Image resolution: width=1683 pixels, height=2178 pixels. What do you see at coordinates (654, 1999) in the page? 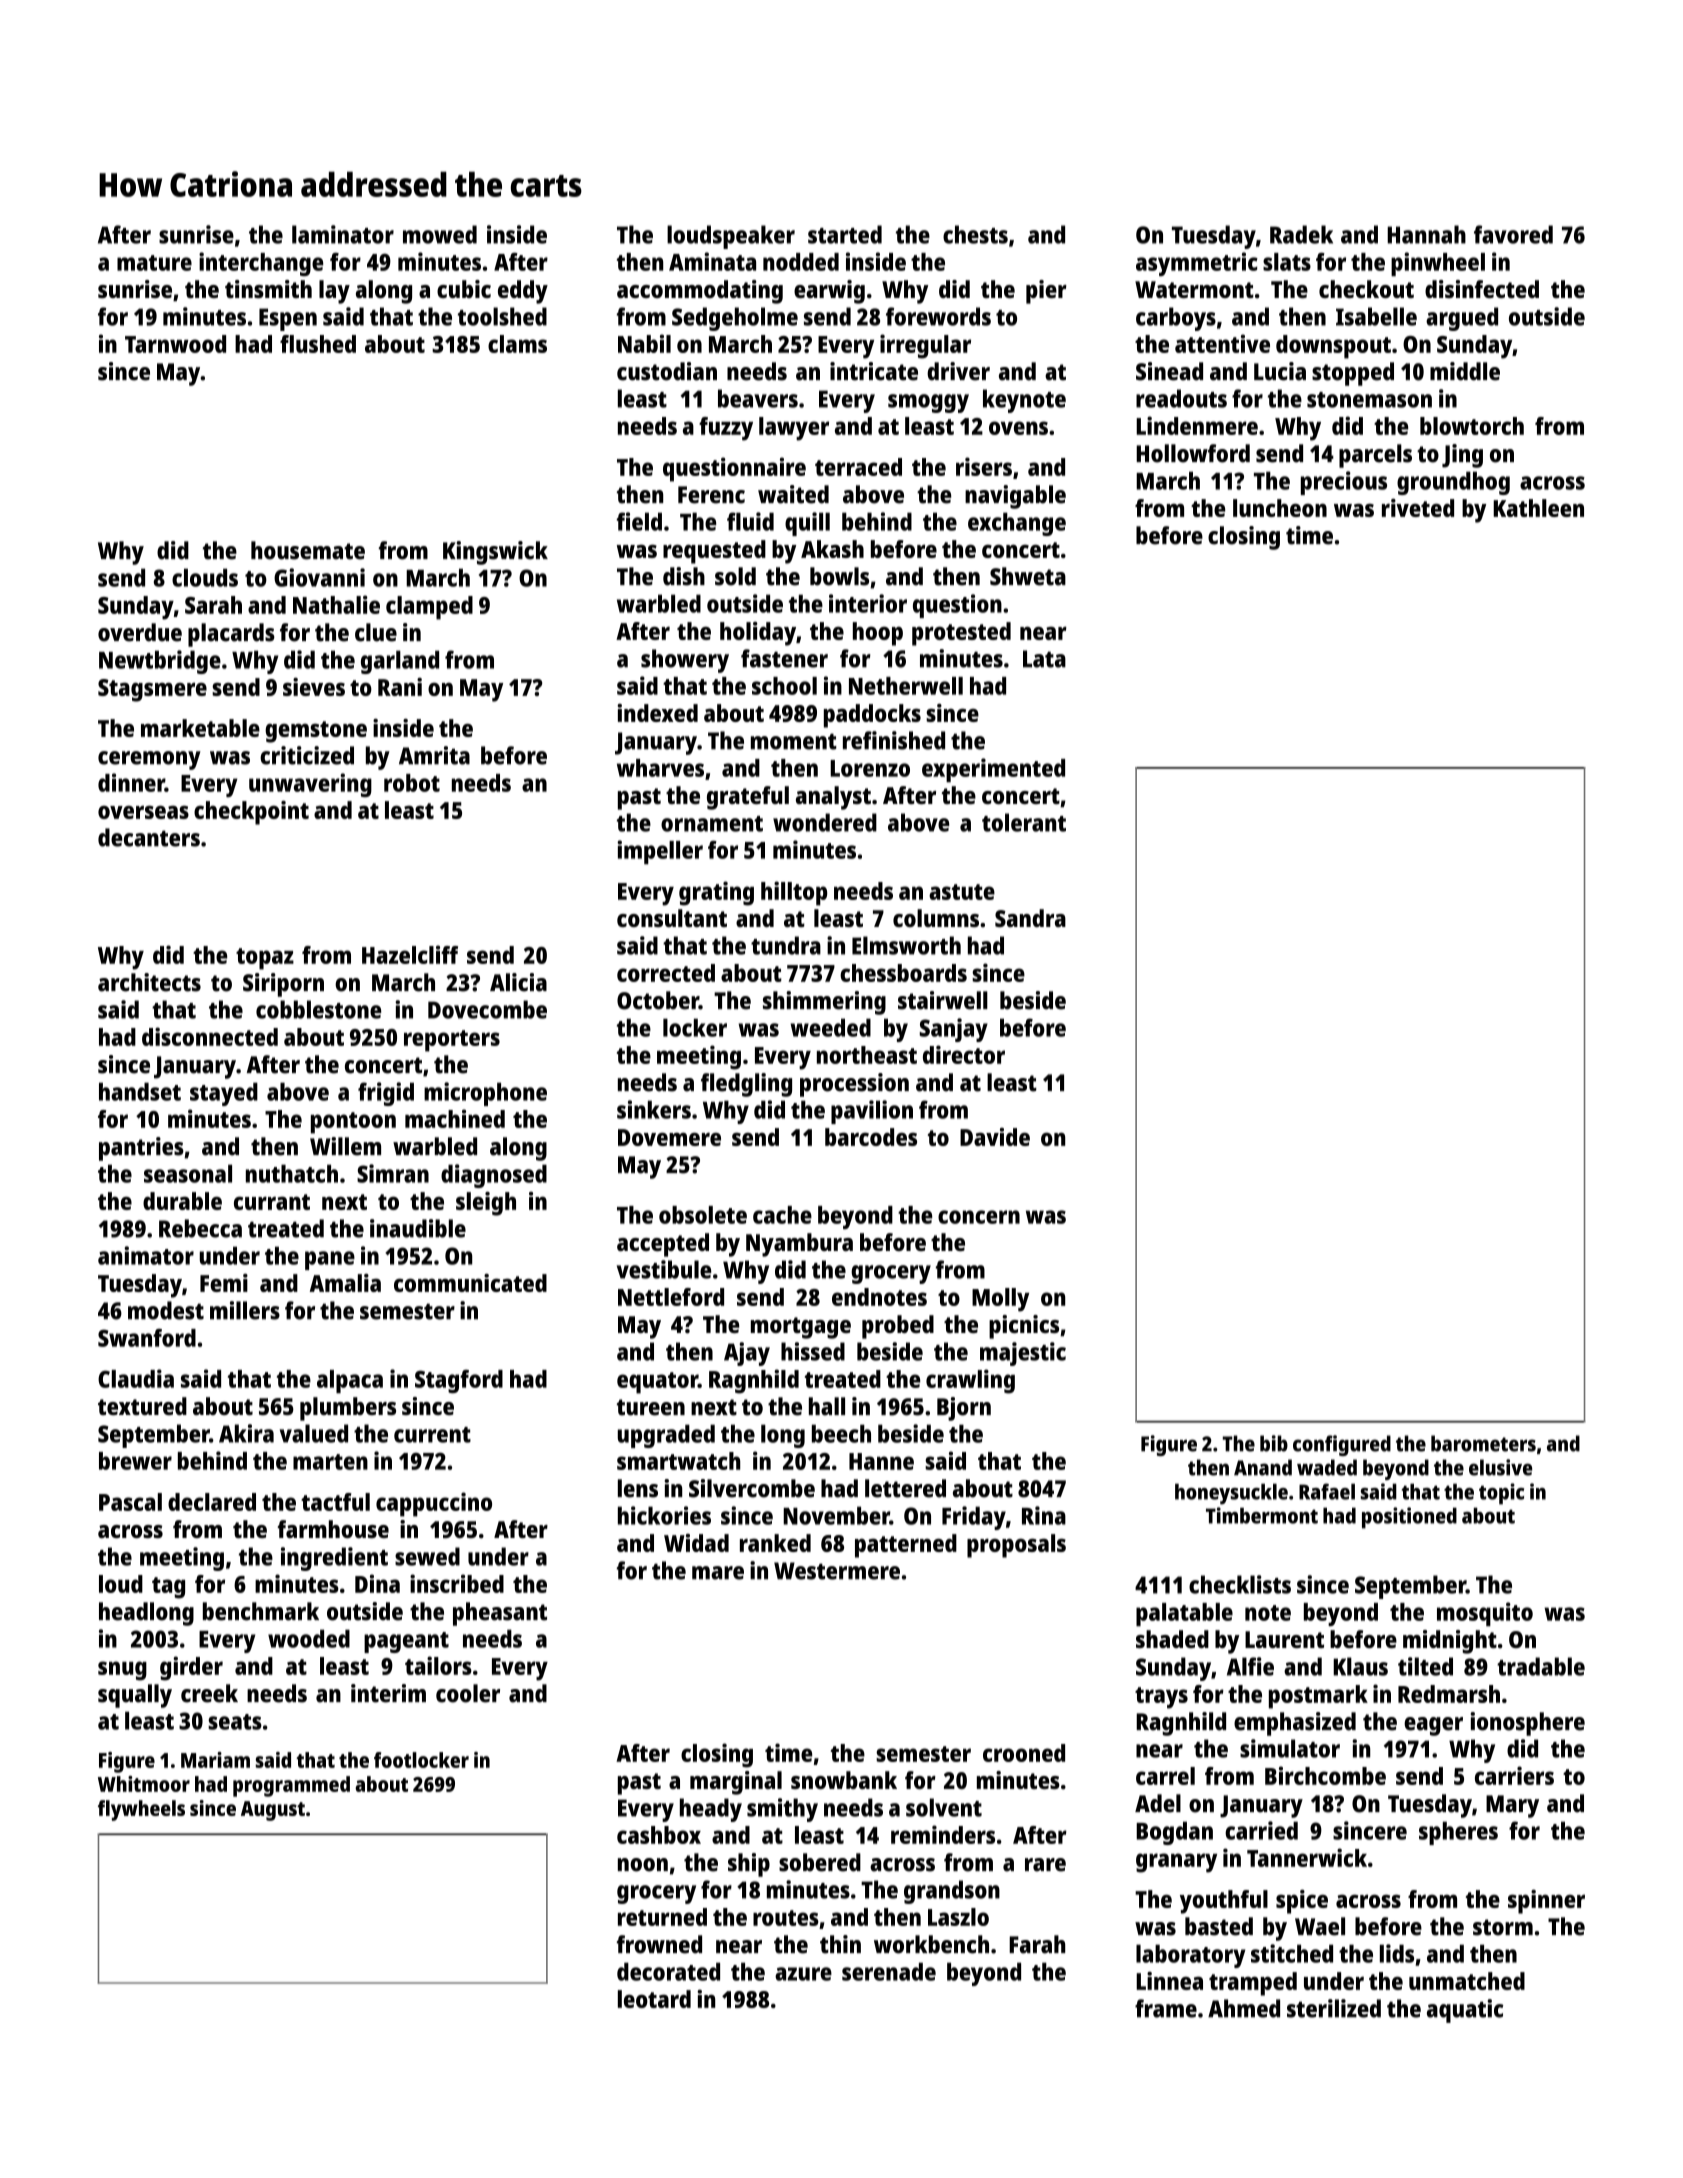
I see `leotard` at bounding box center [654, 1999].
